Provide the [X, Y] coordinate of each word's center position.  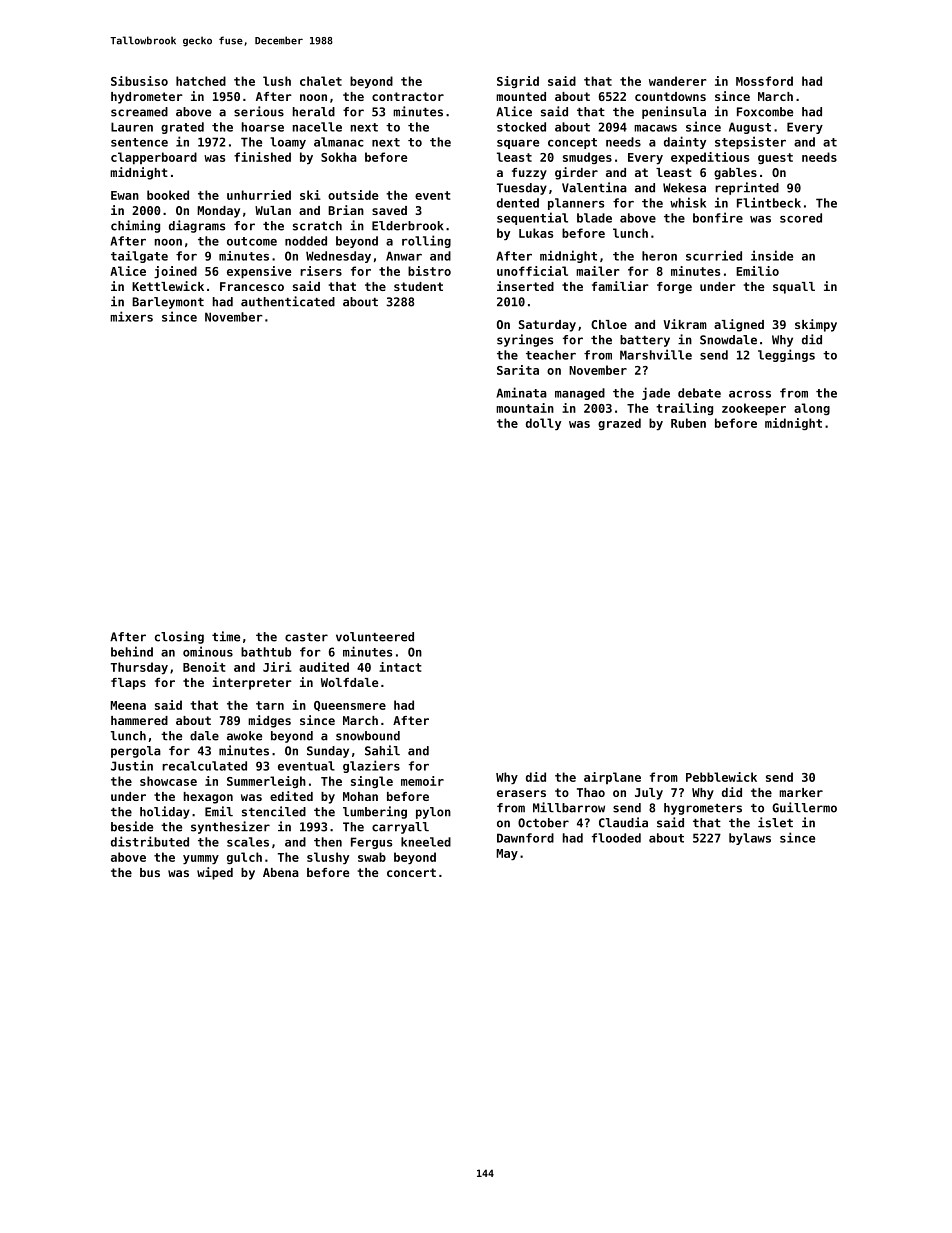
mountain [525, 408]
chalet [321, 81]
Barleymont [168, 303]
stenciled [274, 811]
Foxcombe [765, 112]
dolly [543, 424]
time [226, 636]
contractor [408, 96]
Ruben [688, 423]
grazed [619, 424]
